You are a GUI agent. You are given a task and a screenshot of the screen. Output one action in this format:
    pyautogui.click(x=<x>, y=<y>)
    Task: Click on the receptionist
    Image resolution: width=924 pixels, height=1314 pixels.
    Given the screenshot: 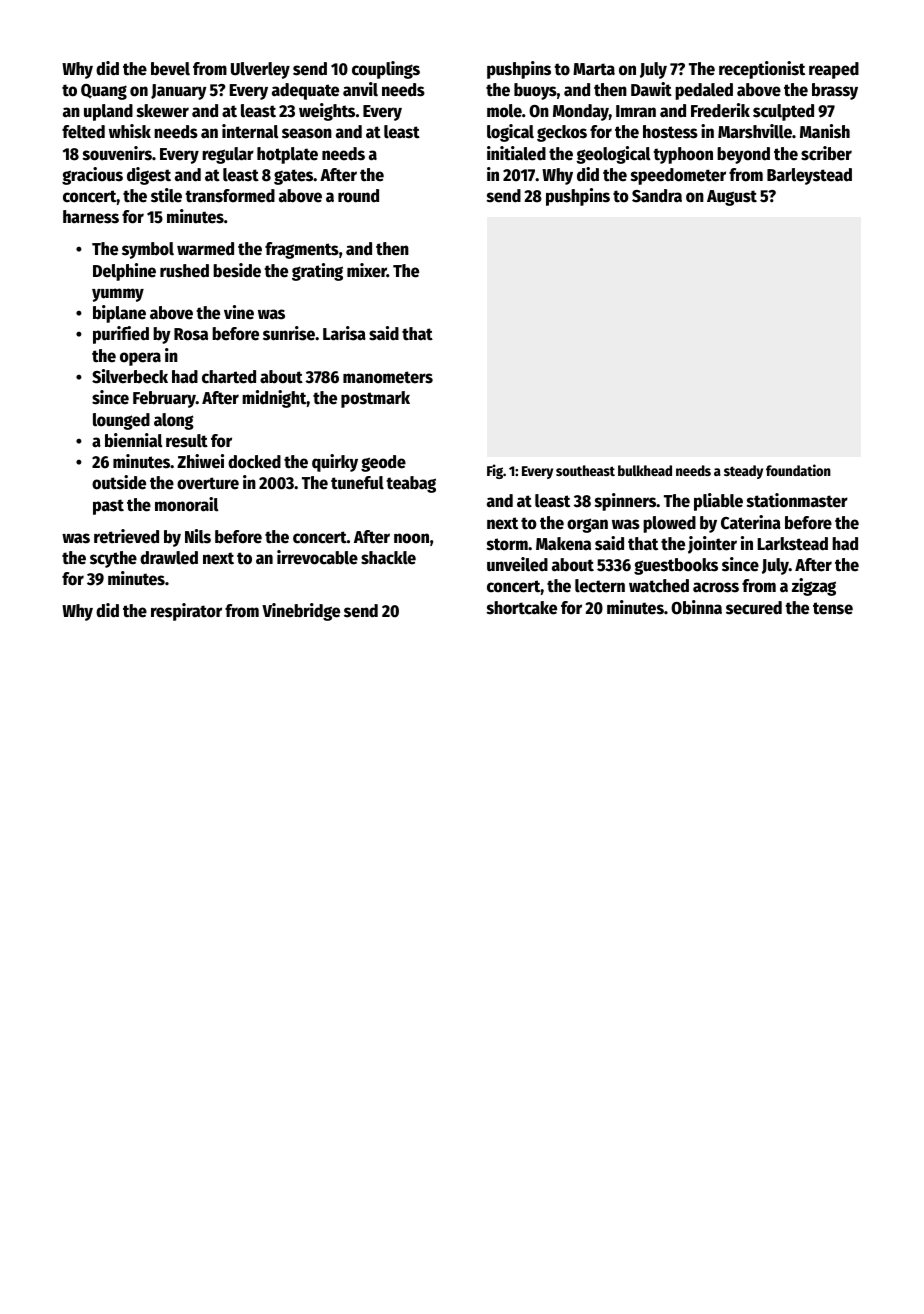 What is the action you would take?
    pyautogui.click(x=762, y=70)
